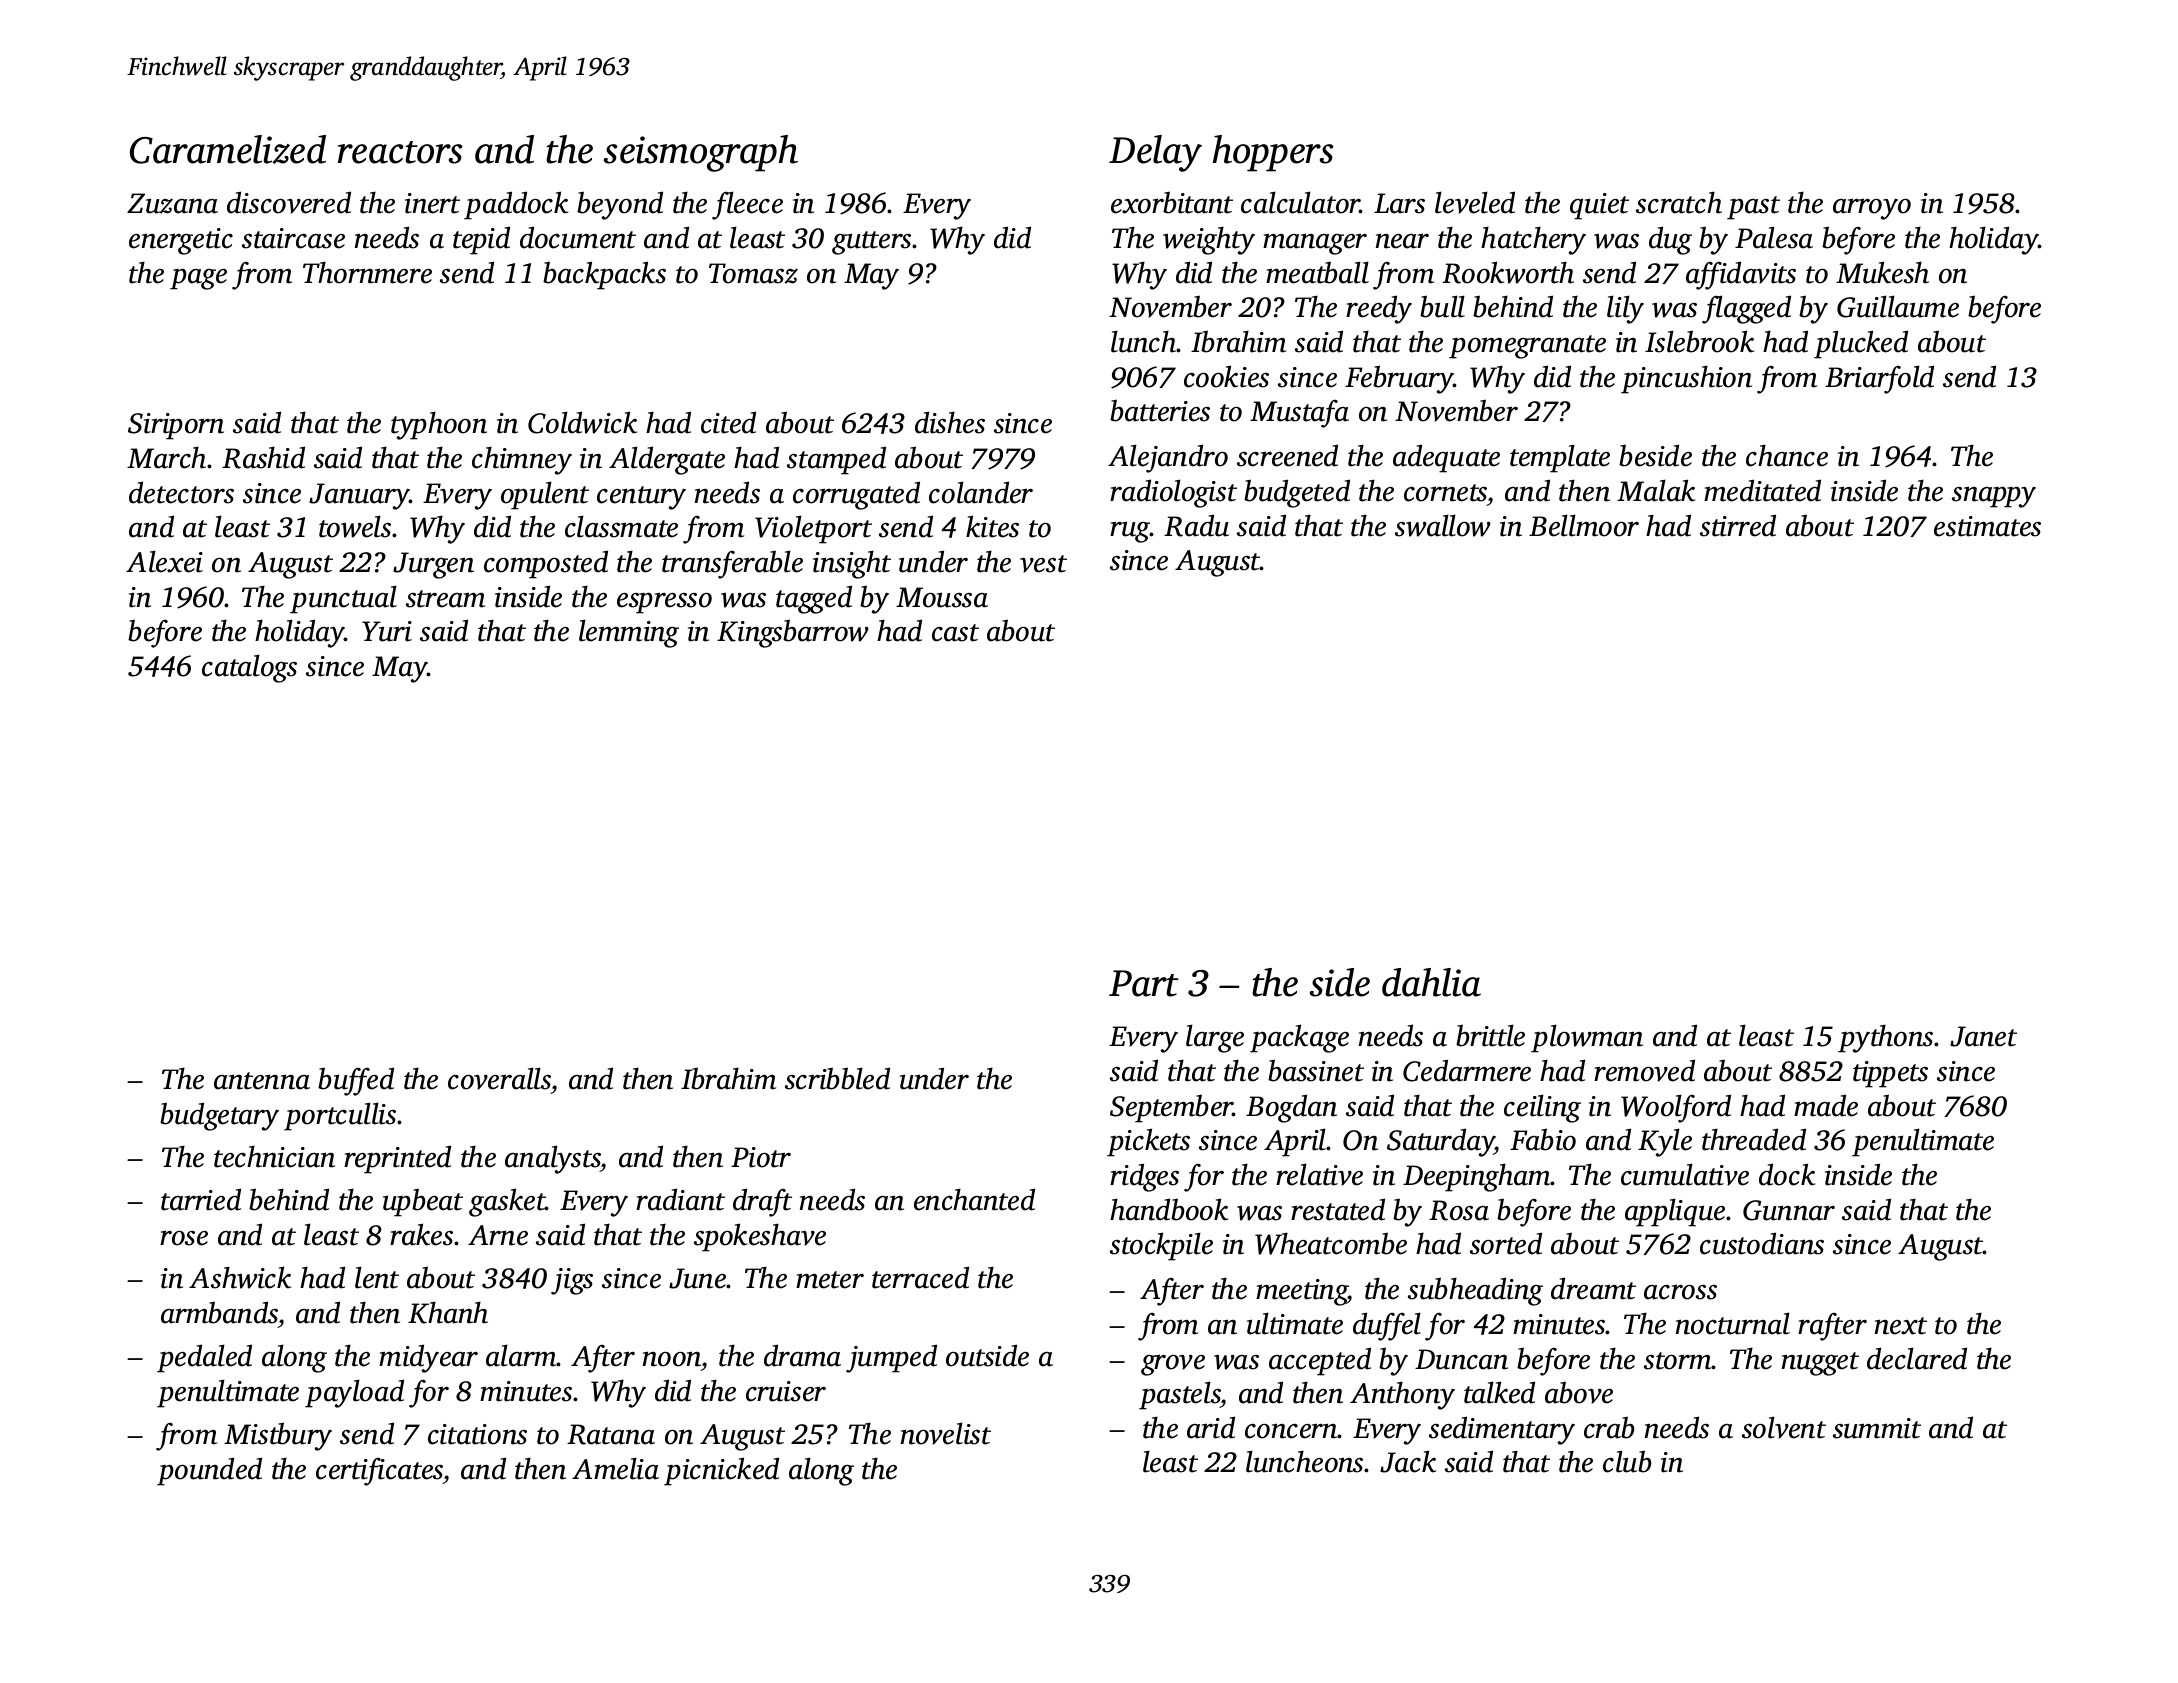 This image has height=1683, width=2178. Describe the element at coordinates (1379, 309) in the image. I see `reedy` at that location.
